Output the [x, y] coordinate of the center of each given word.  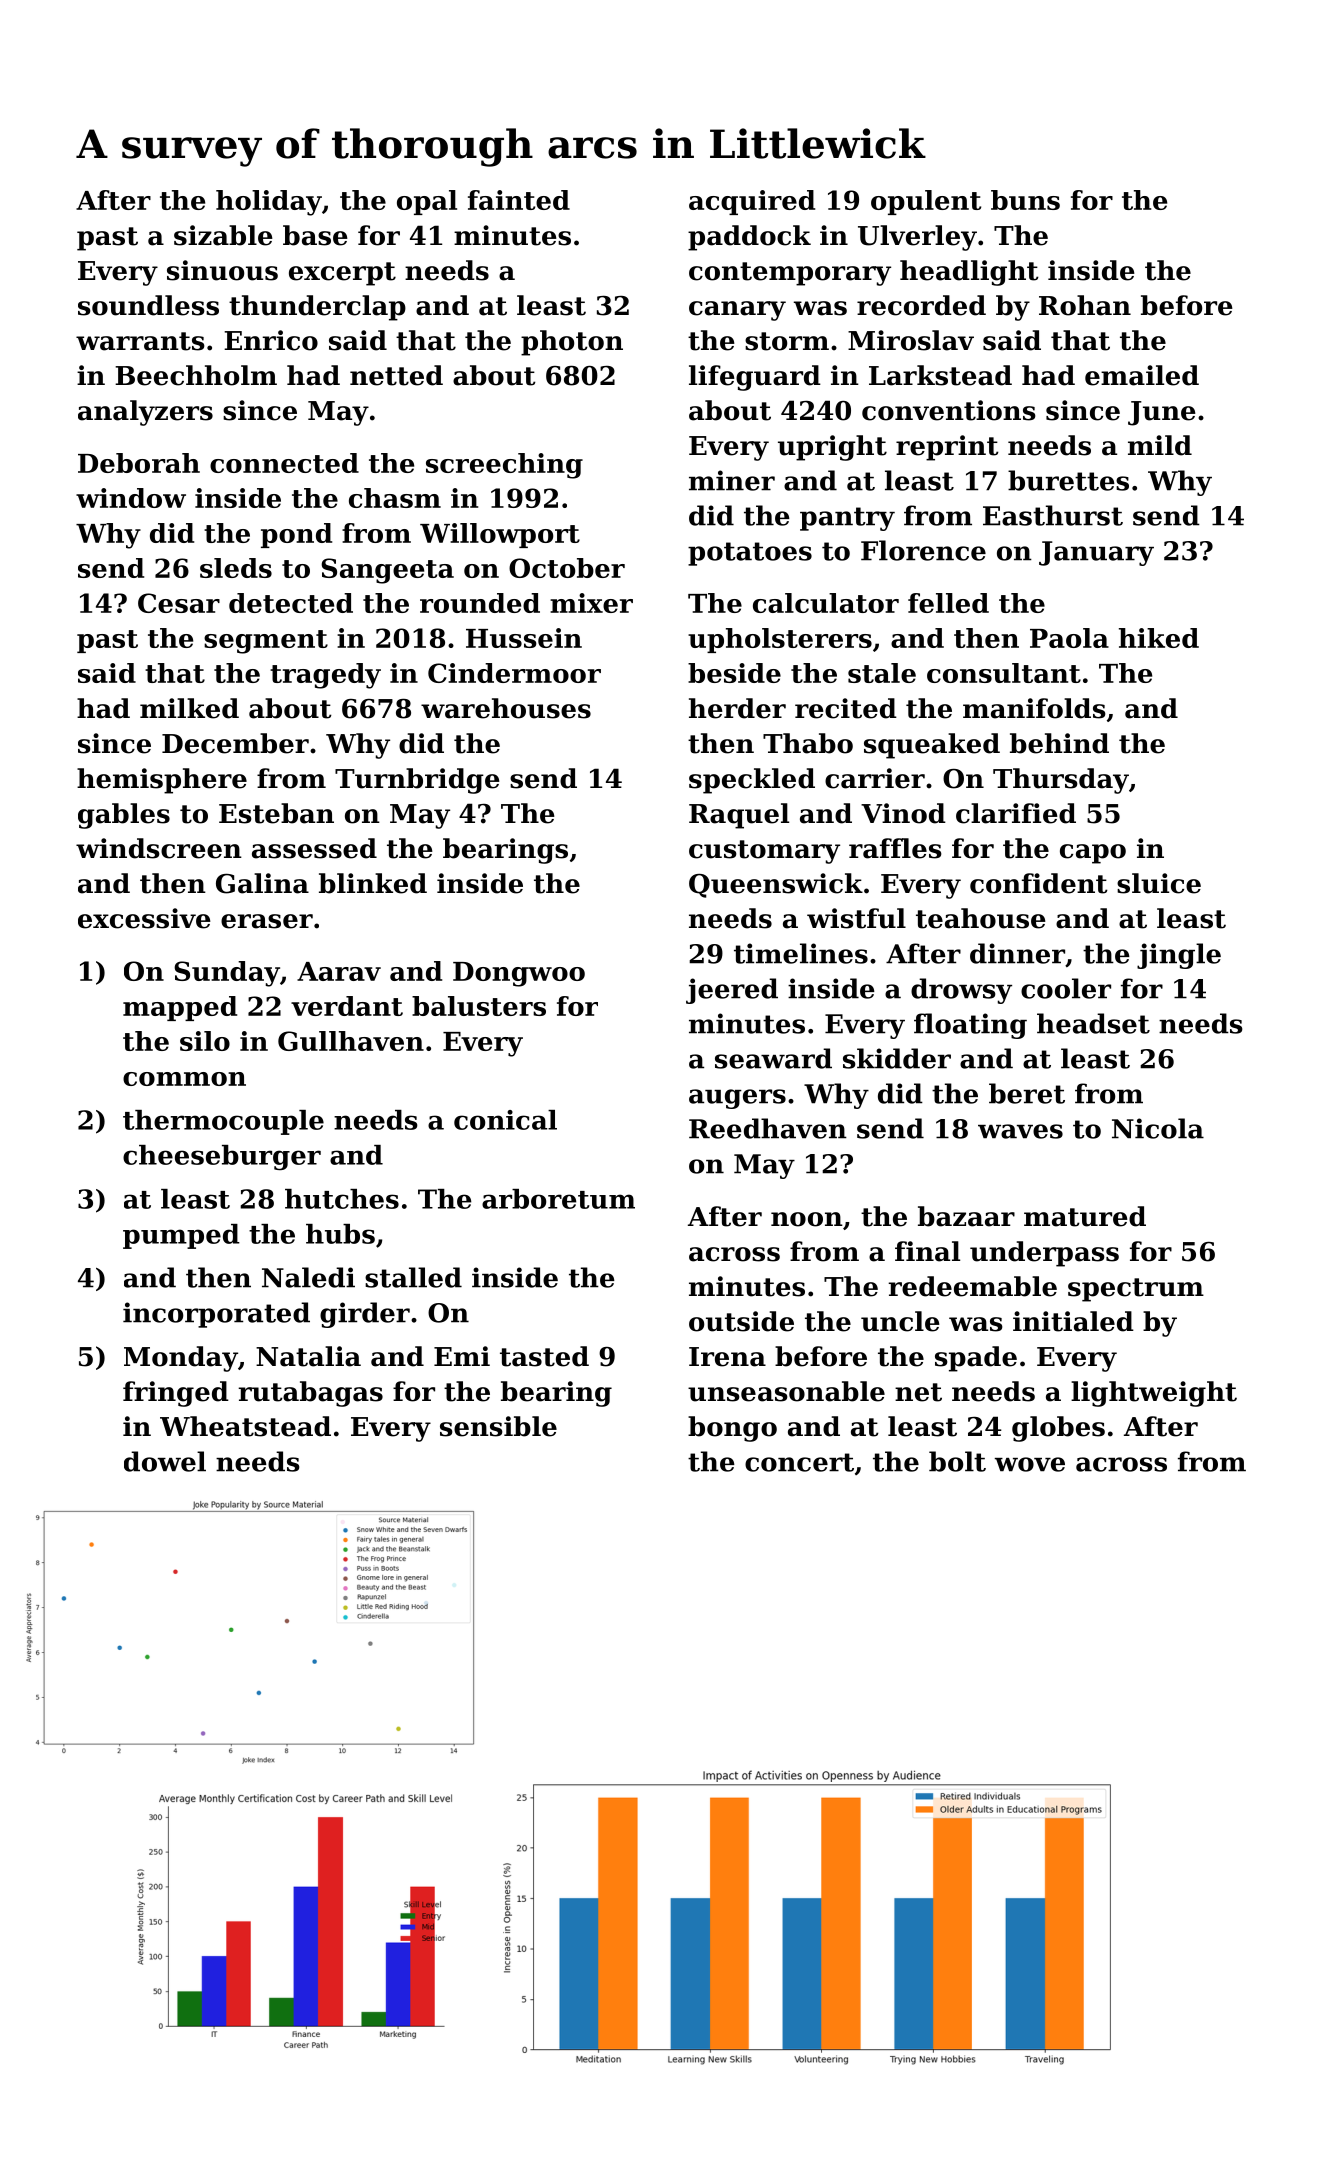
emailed [1142, 375]
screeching [504, 466]
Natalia [308, 1356]
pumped [181, 1236]
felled [948, 603]
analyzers [145, 413]
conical [505, 1120]
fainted [519, 200]
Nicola [1158, 1128]
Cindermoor [514, 673]
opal [427, 202]
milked [189, 708]
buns [1025, 200]
